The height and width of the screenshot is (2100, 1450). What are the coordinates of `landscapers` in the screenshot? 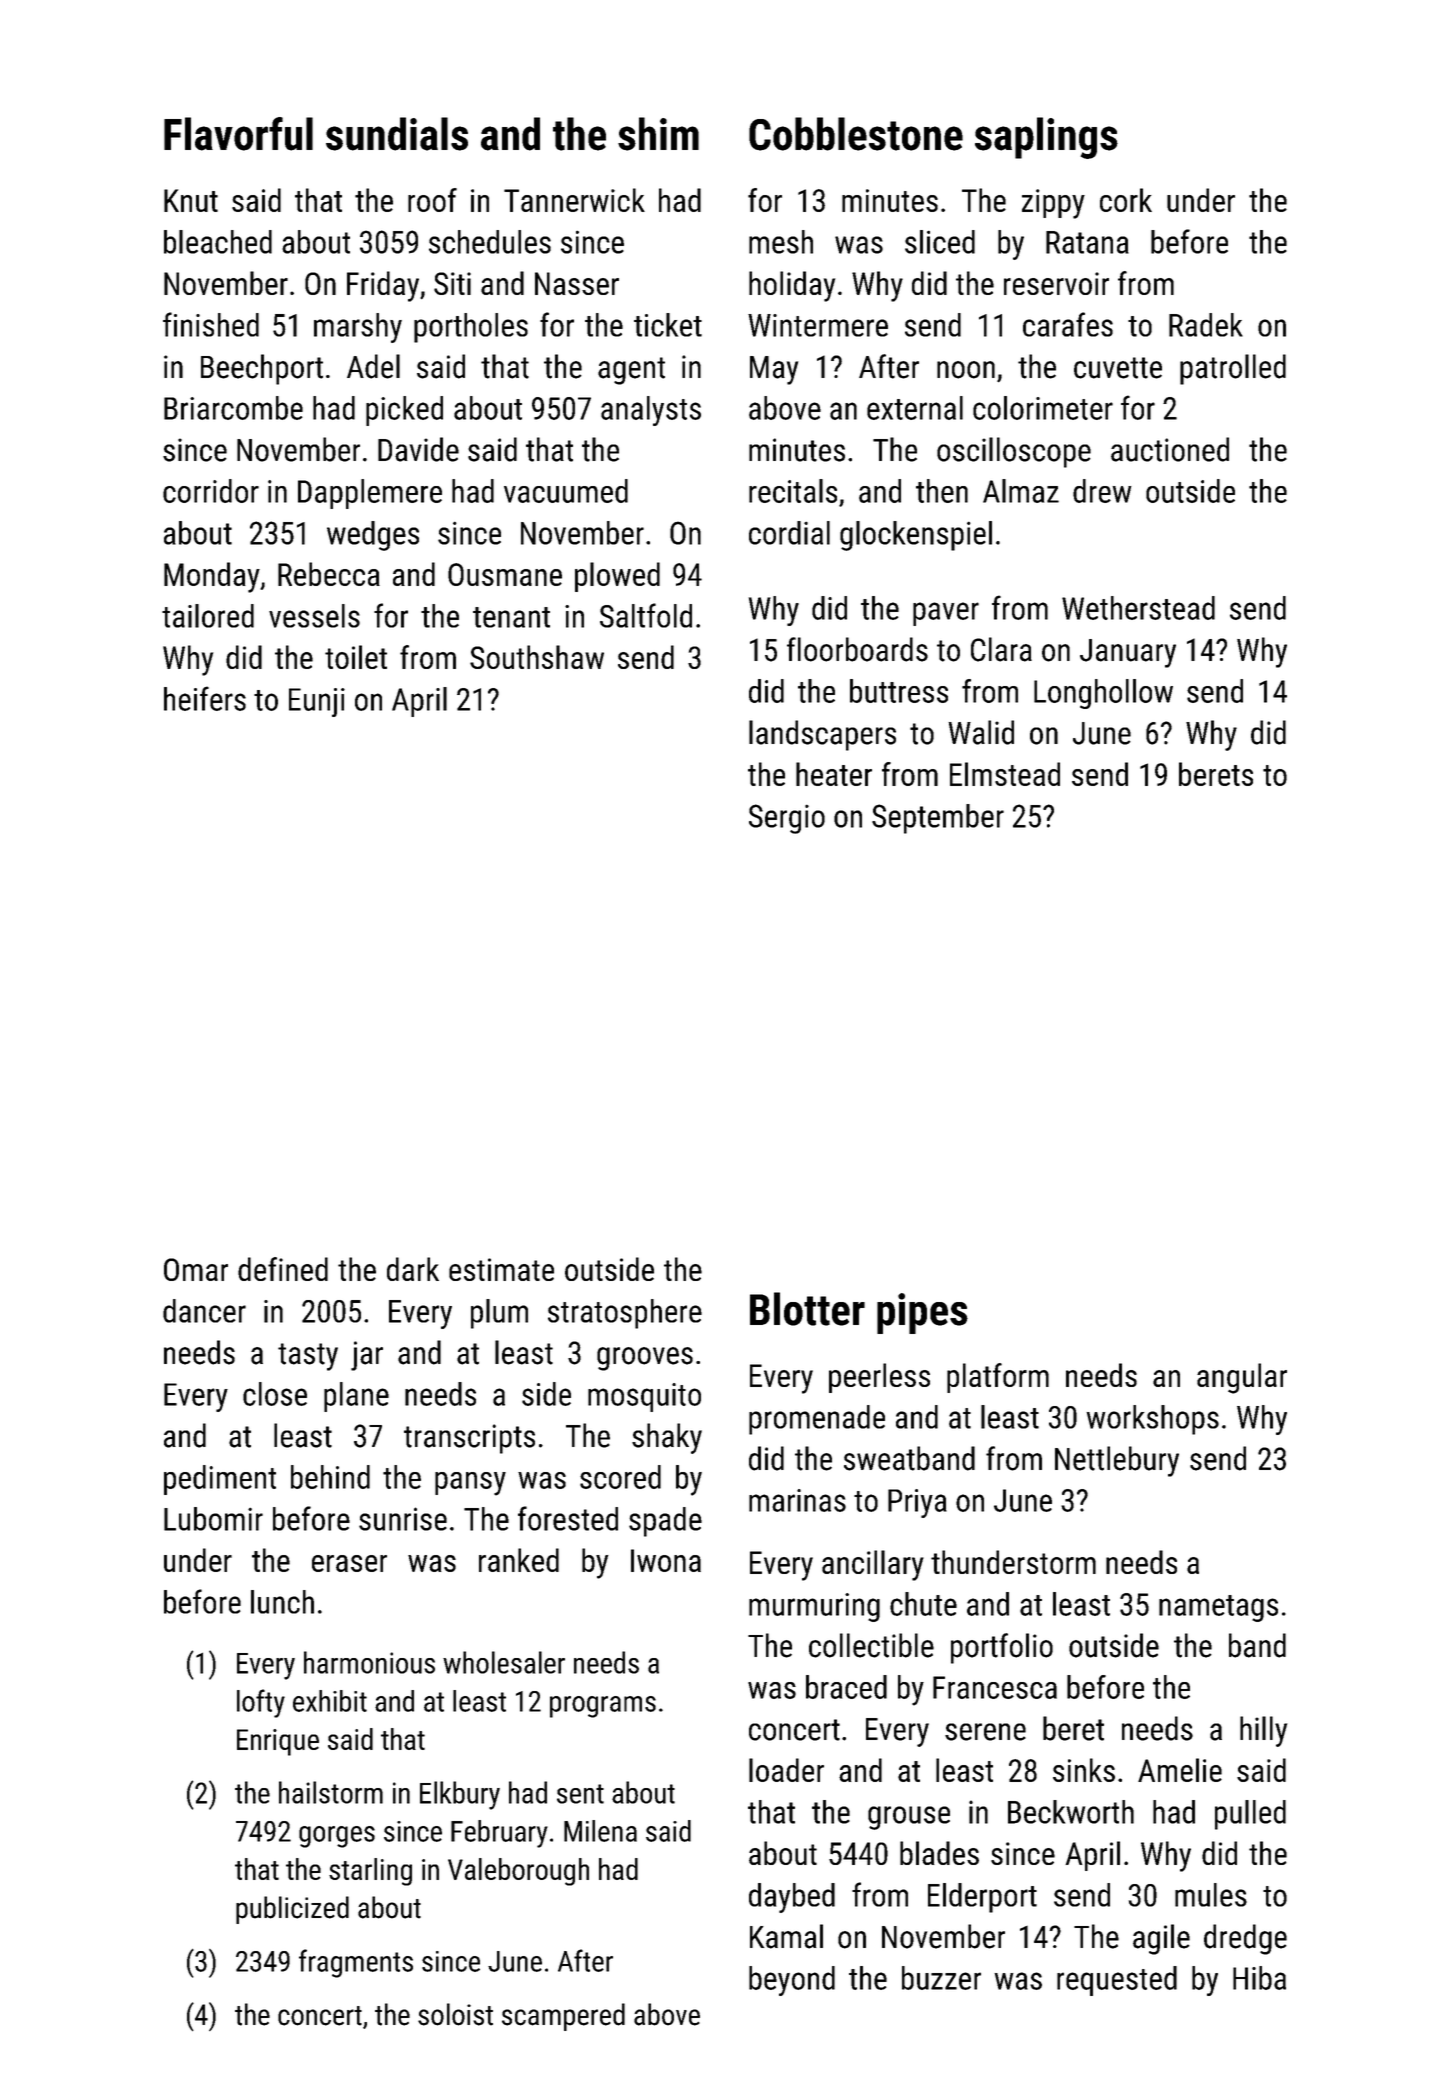 It's located at (822, 735).
